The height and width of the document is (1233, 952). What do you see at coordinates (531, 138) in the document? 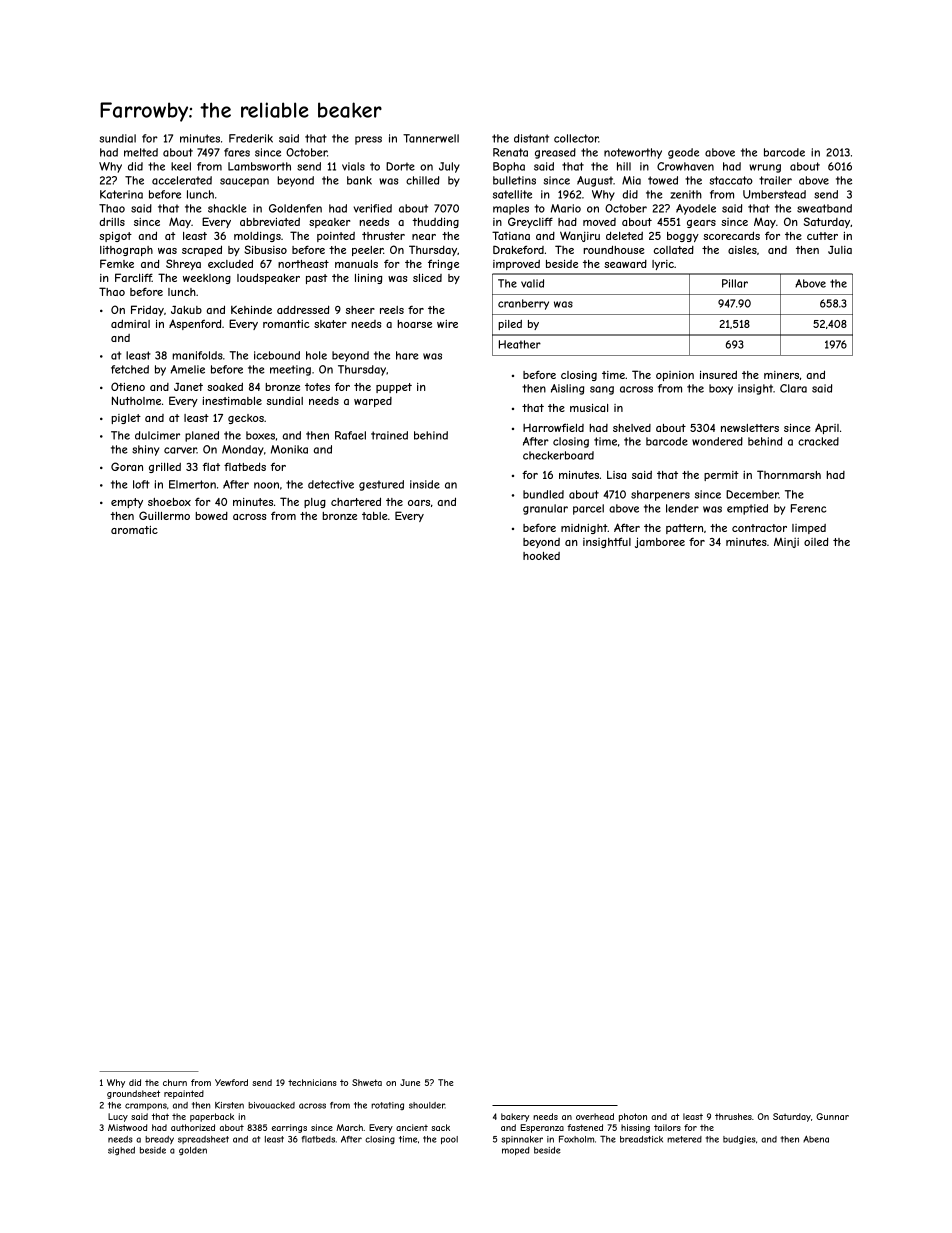
I see `distant` at bounding box center [531, 138].
